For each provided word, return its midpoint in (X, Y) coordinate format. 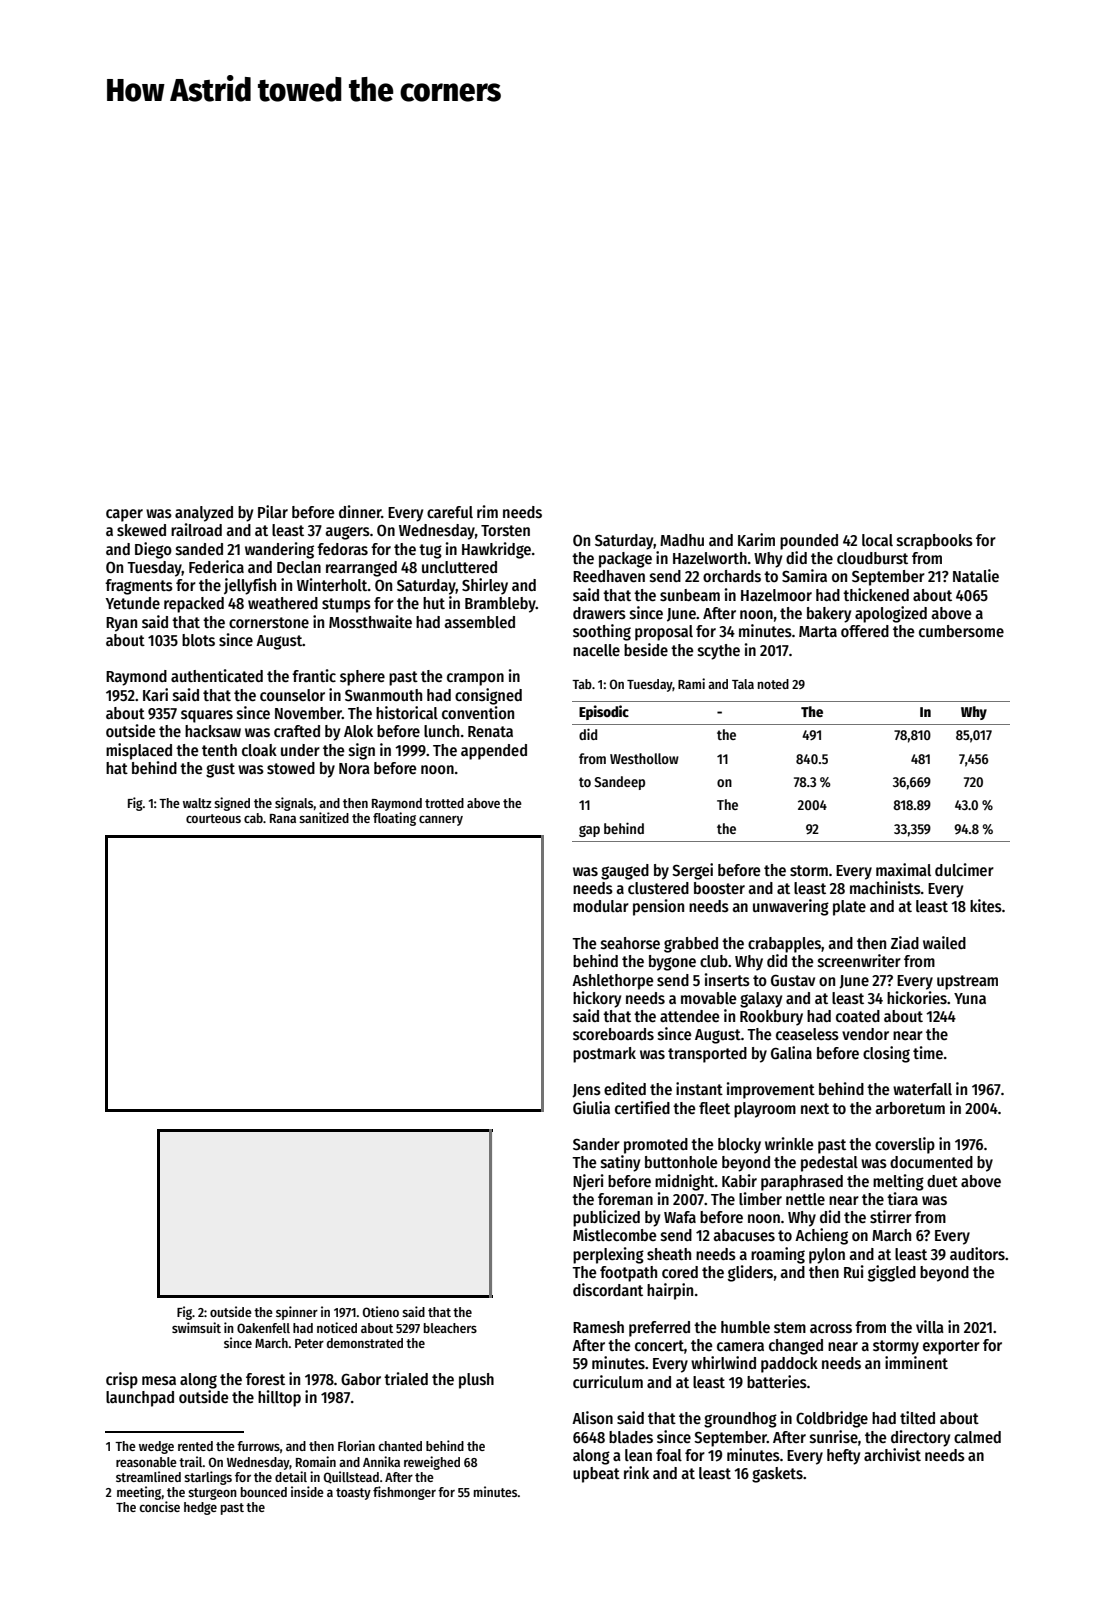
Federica (216, 566)
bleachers (450, 1328)
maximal (903, 869)
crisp (122, 1380)
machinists (885, 887)
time (928, 1052)
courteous (213, 818)
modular (601, 906)
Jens (586, 1091)
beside (646, 650)
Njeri (588, 1182)
